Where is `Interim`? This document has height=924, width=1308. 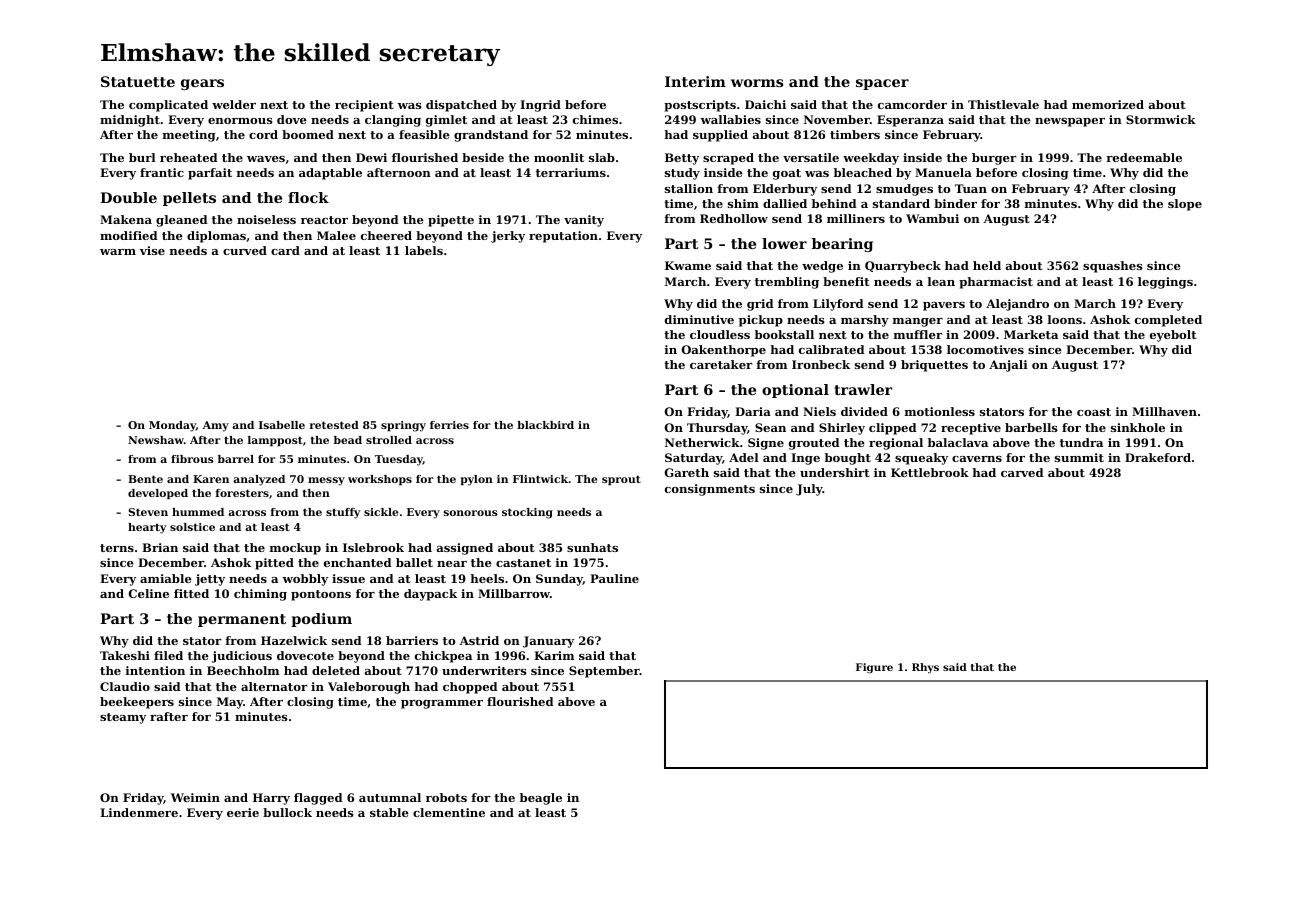
Interim is located at coordinates (695, 81).
